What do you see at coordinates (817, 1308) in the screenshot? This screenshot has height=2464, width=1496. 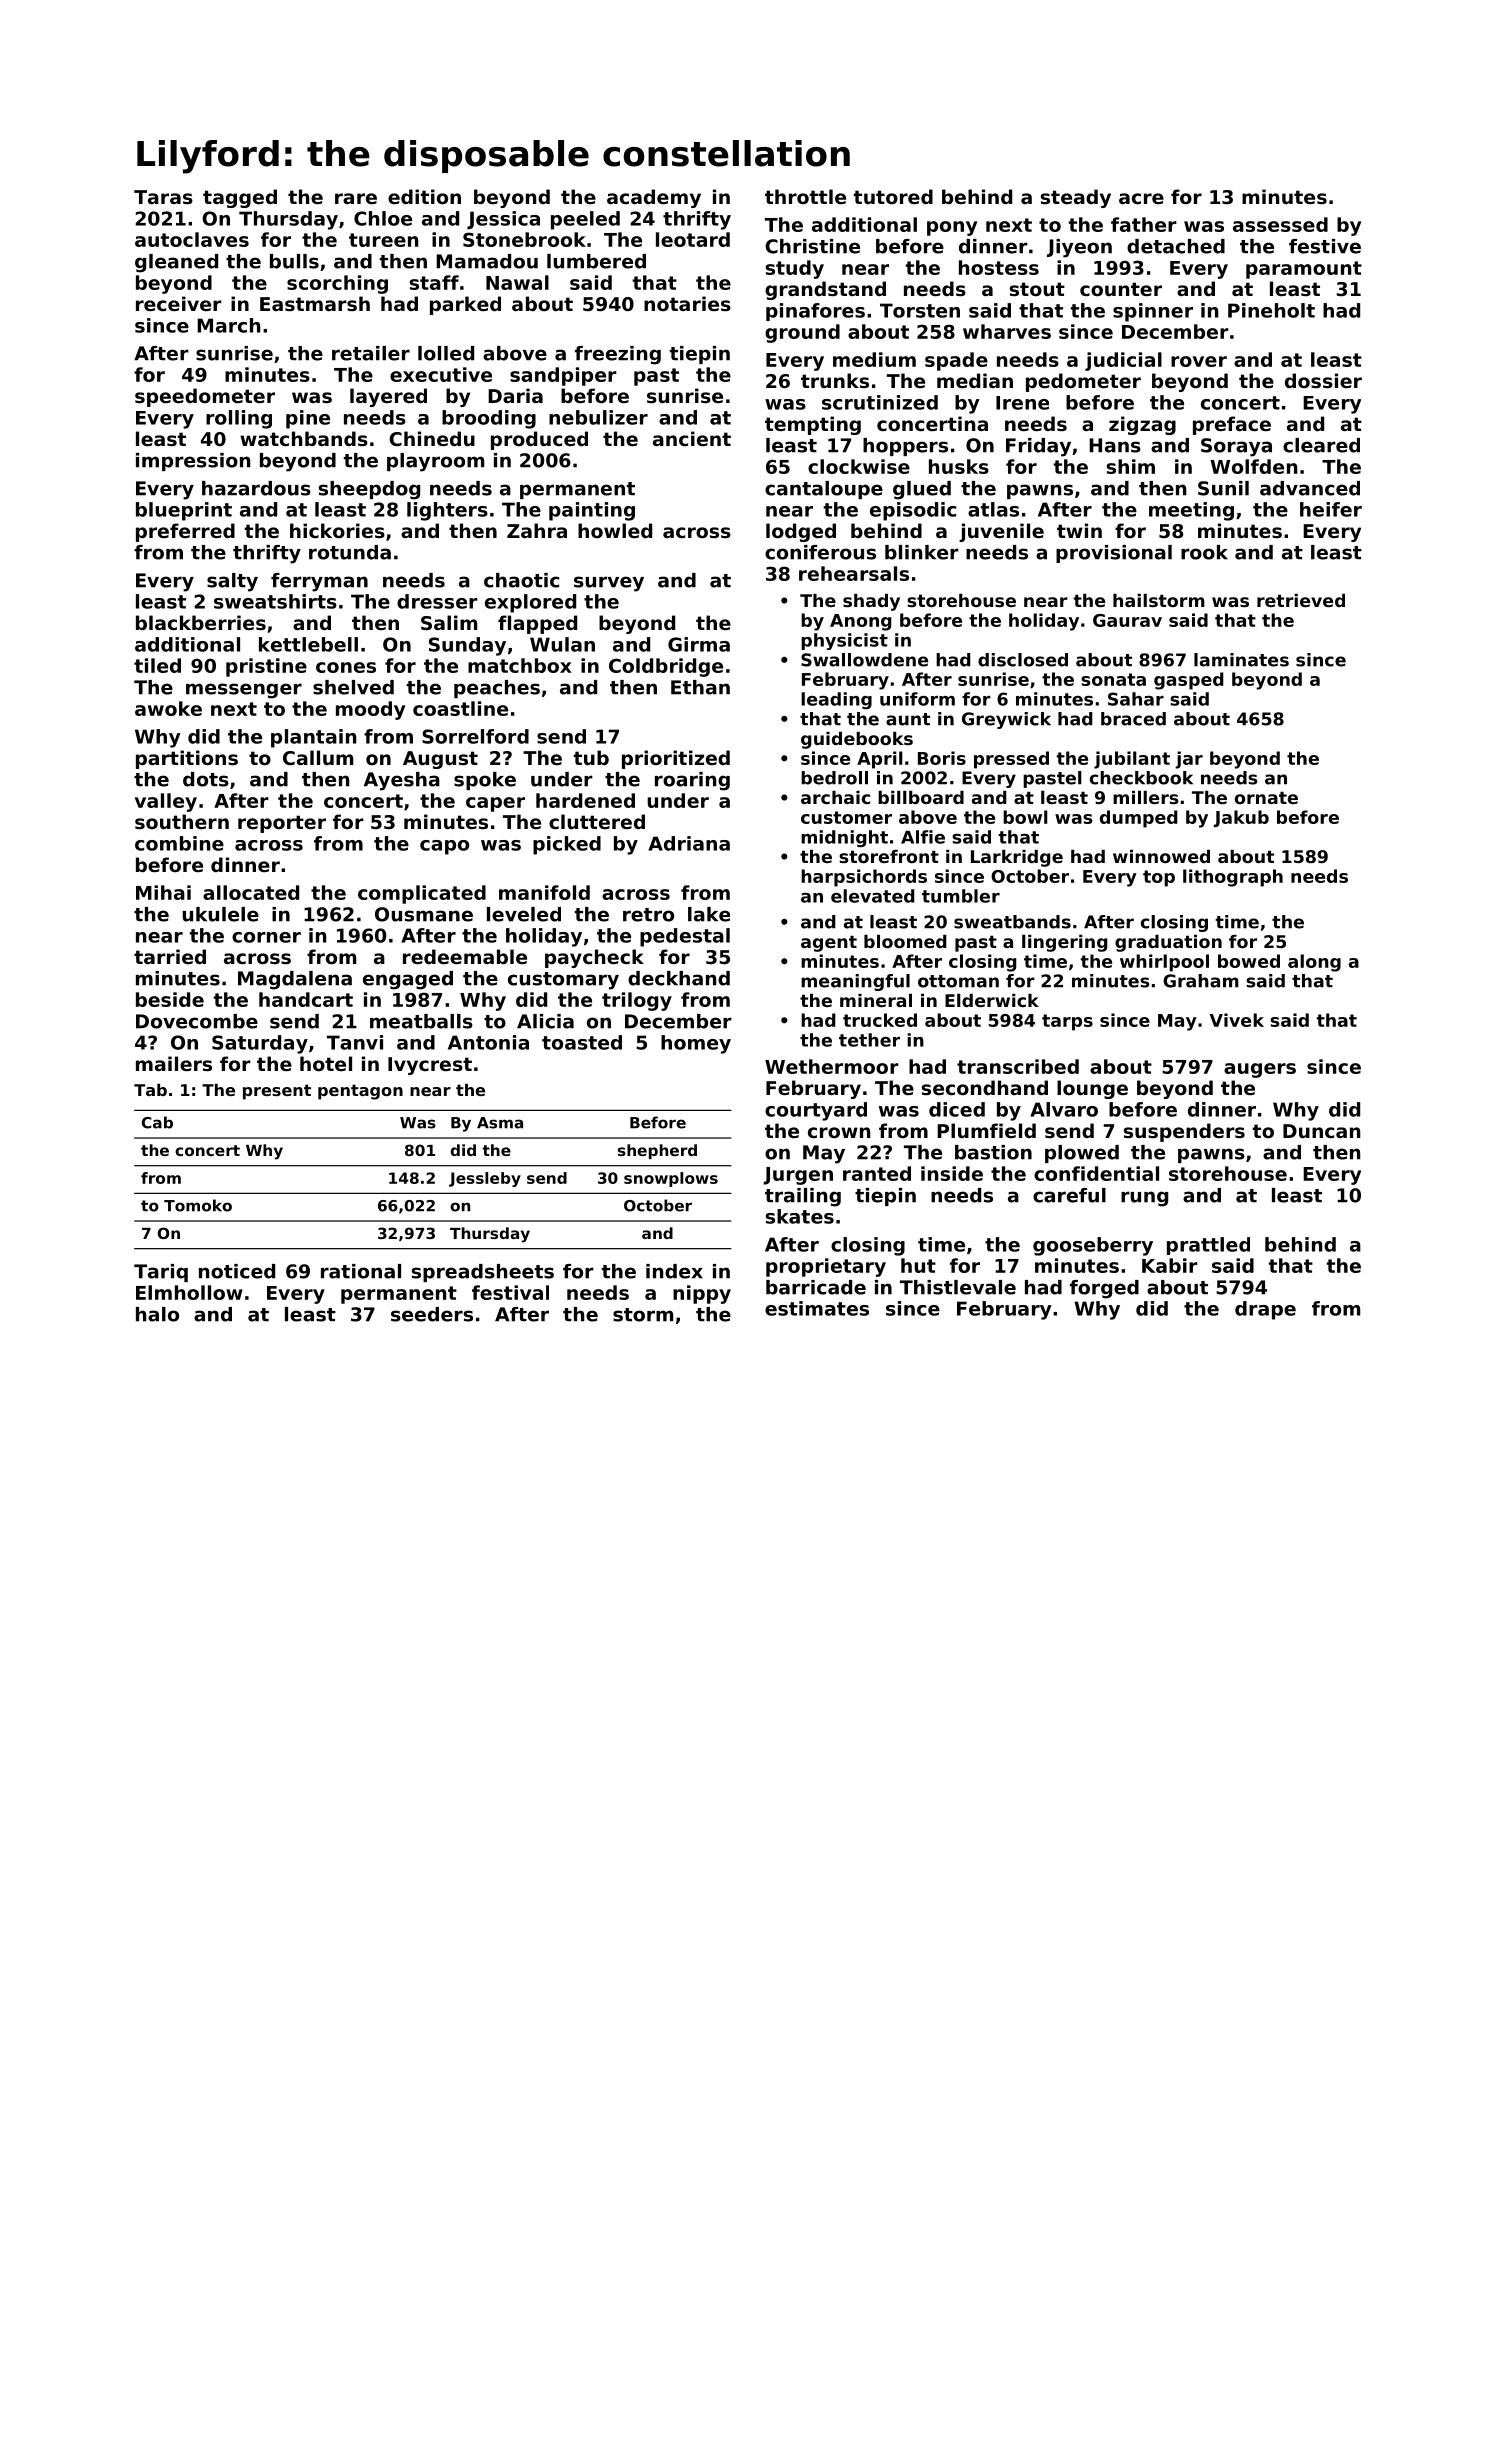 I see `estimates` at bounding box center [817, 1308].
